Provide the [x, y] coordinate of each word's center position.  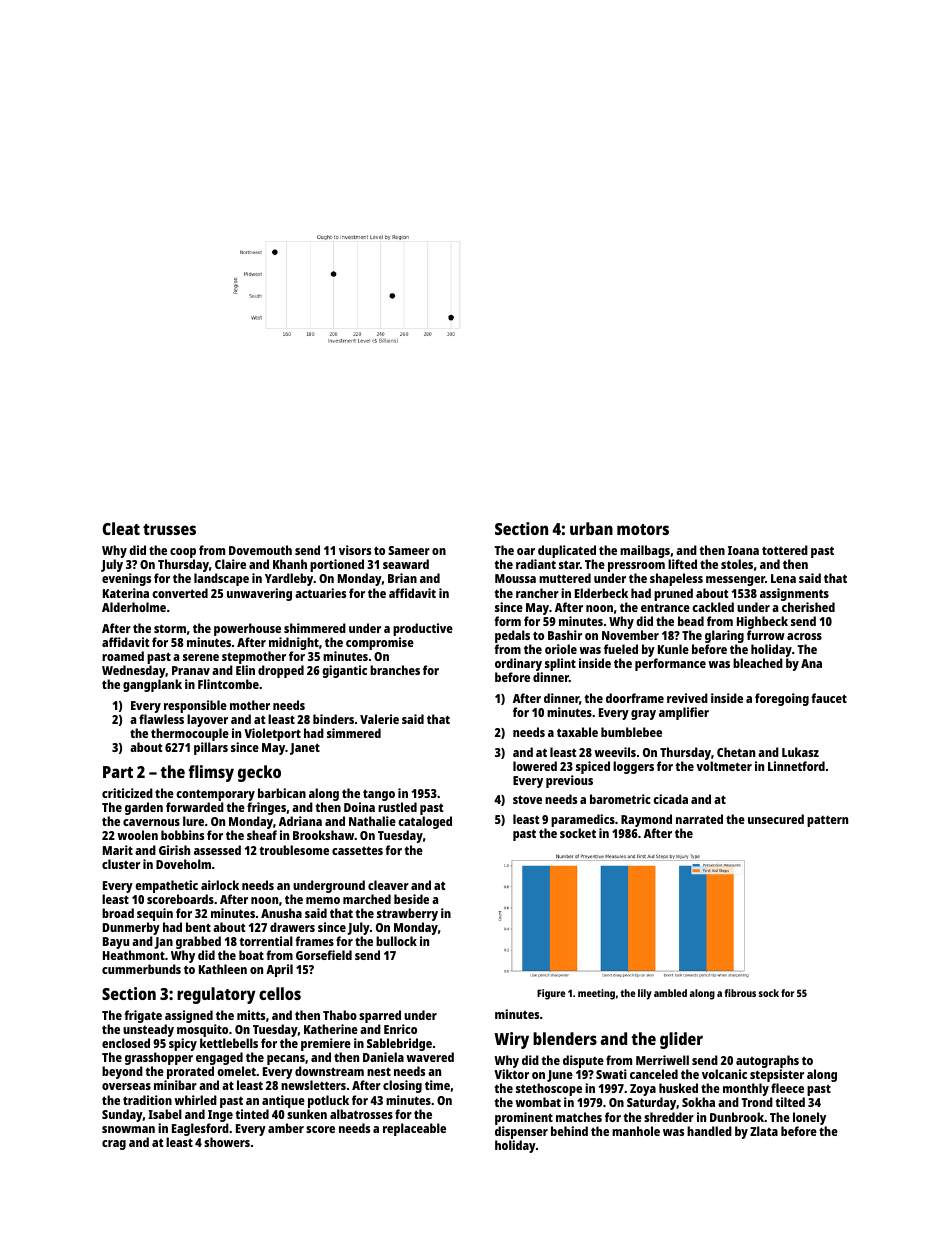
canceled [654, 1074]
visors [355, 550]
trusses [169, 529]
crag [114, 1145]
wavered [430, 1057]
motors [643, 529]
